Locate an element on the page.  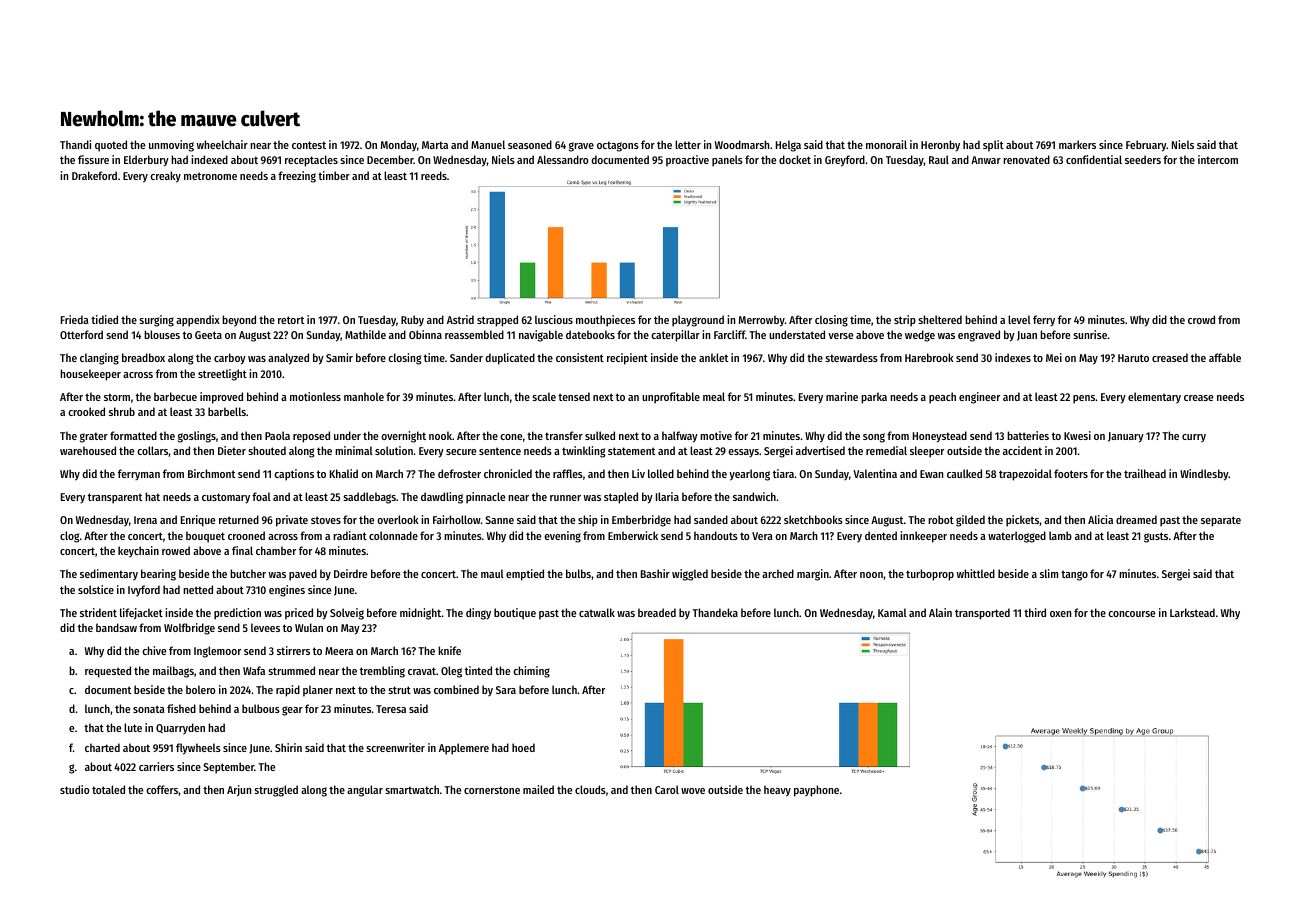
bolero is located at coordinates (200, 689).
